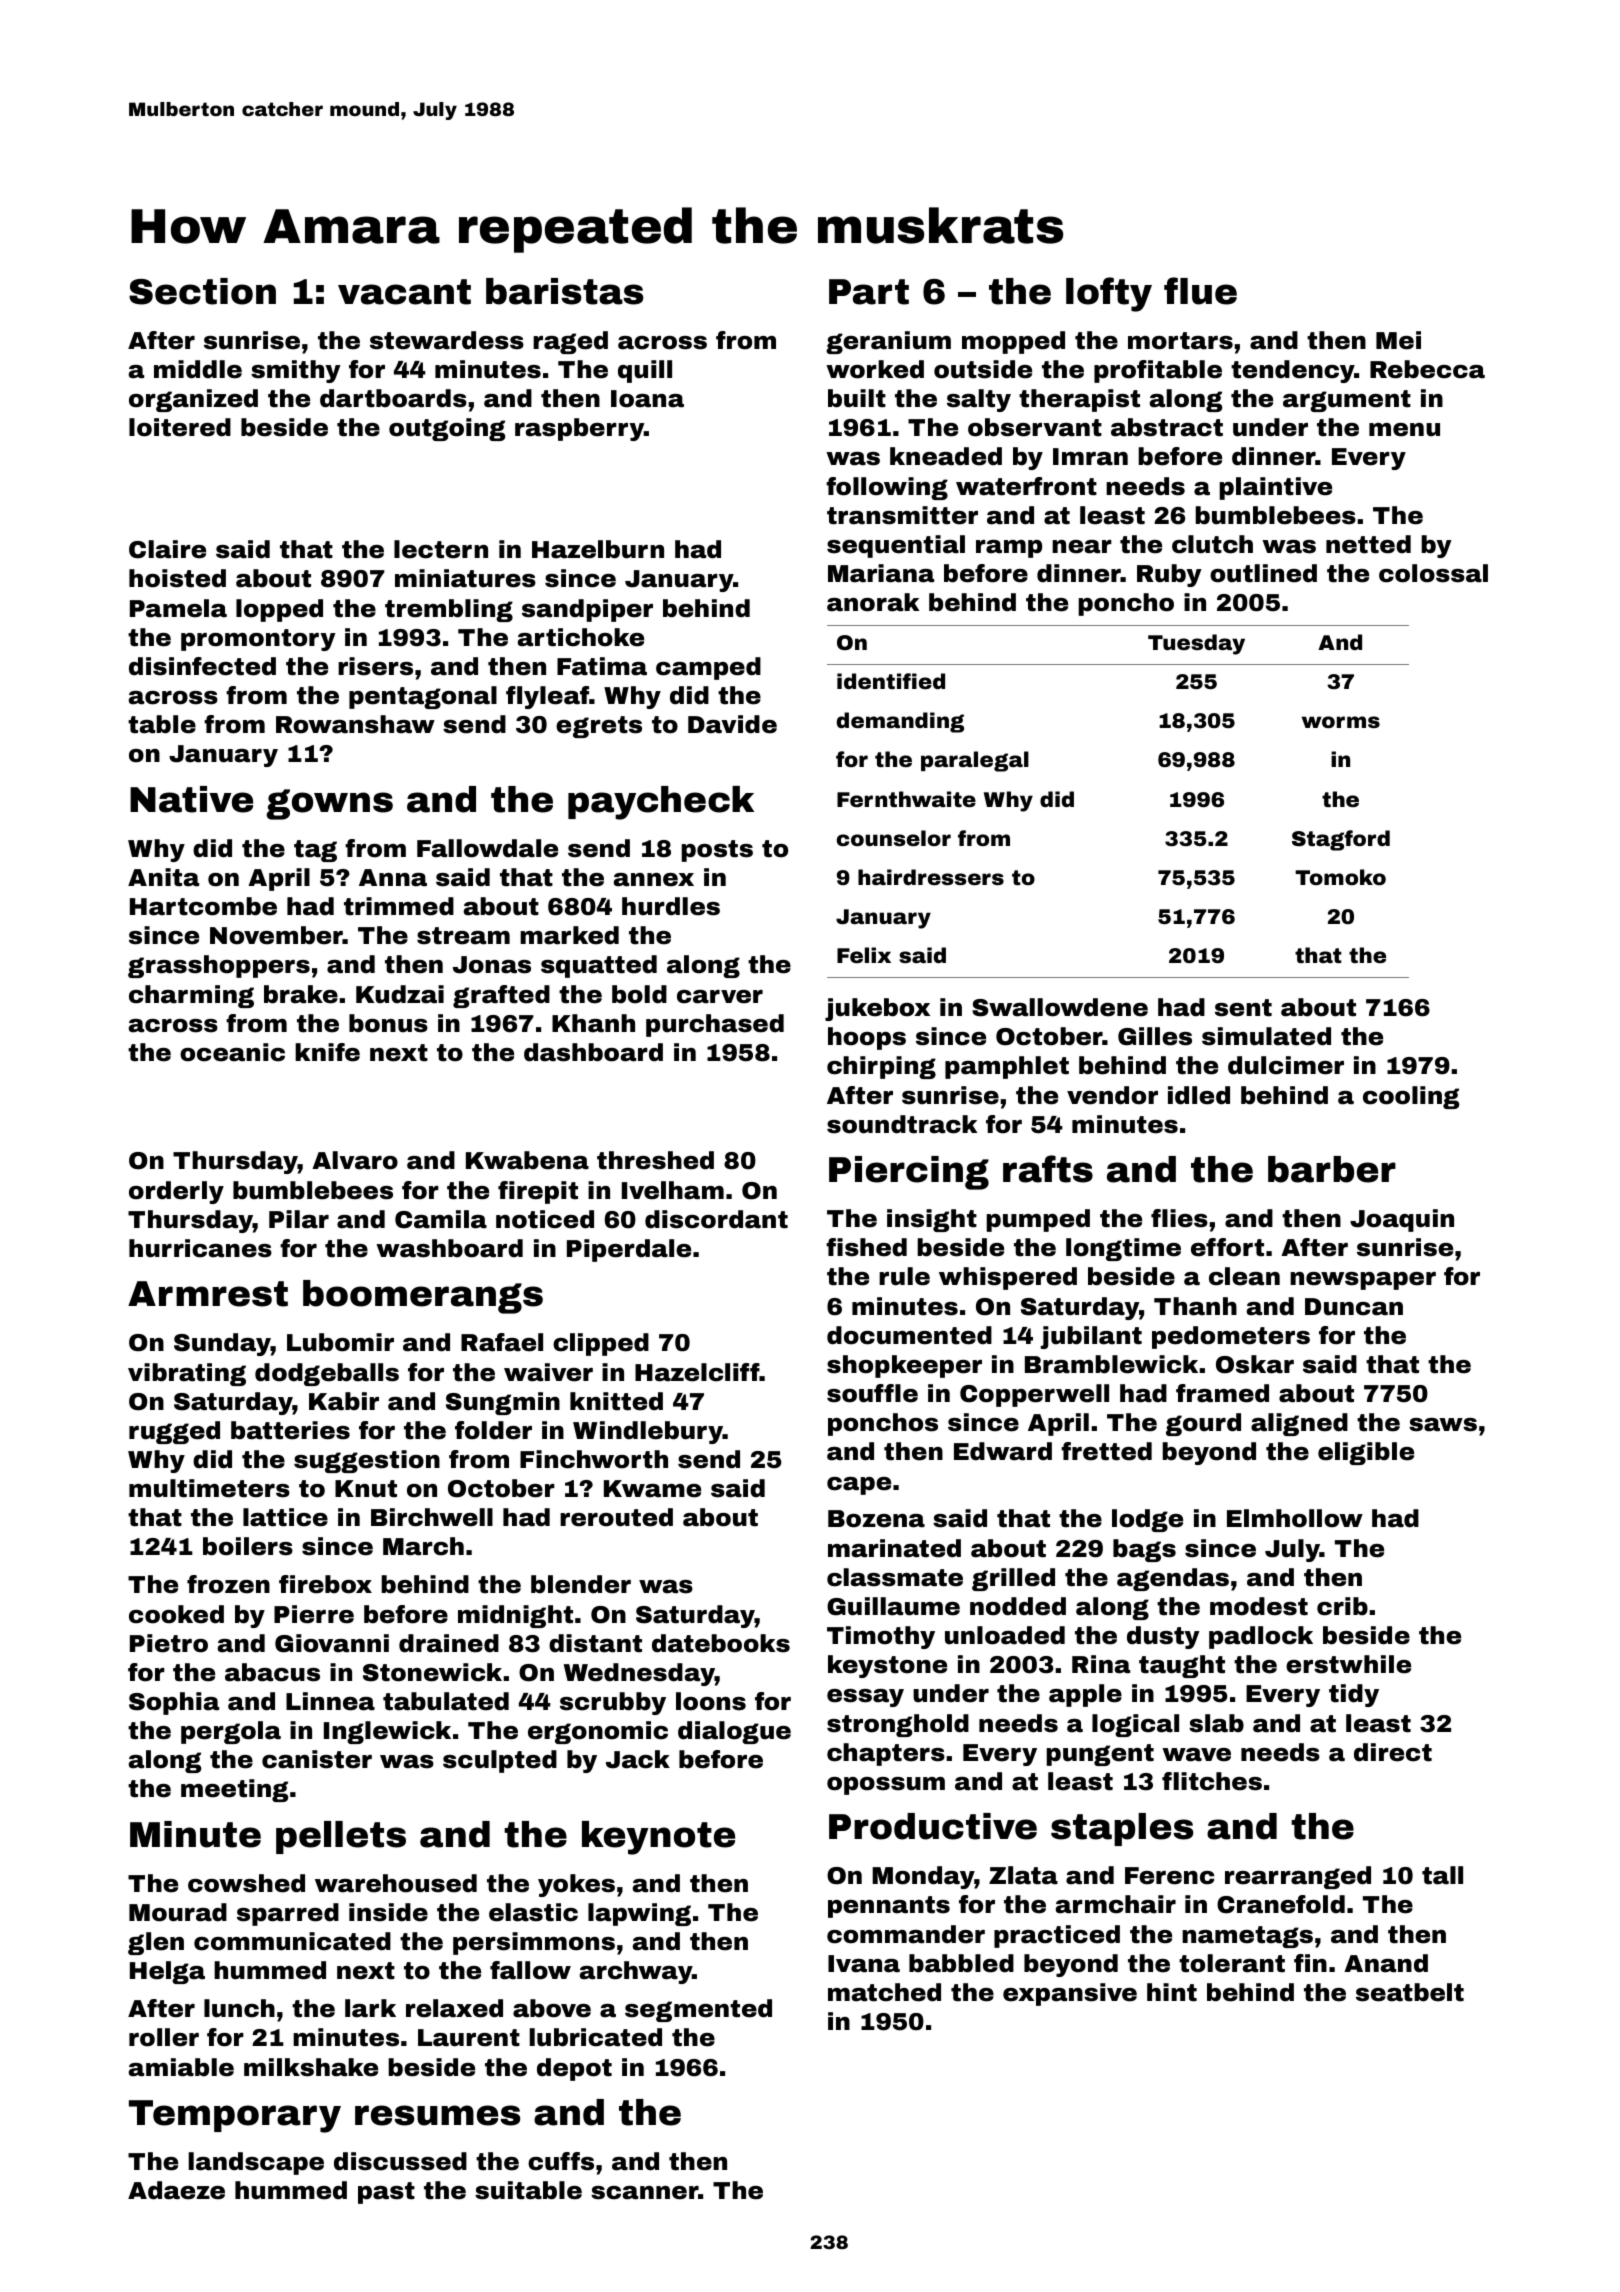 The image size is (1620, 2292). I want to click on longtime, so click(1123, 1249).
